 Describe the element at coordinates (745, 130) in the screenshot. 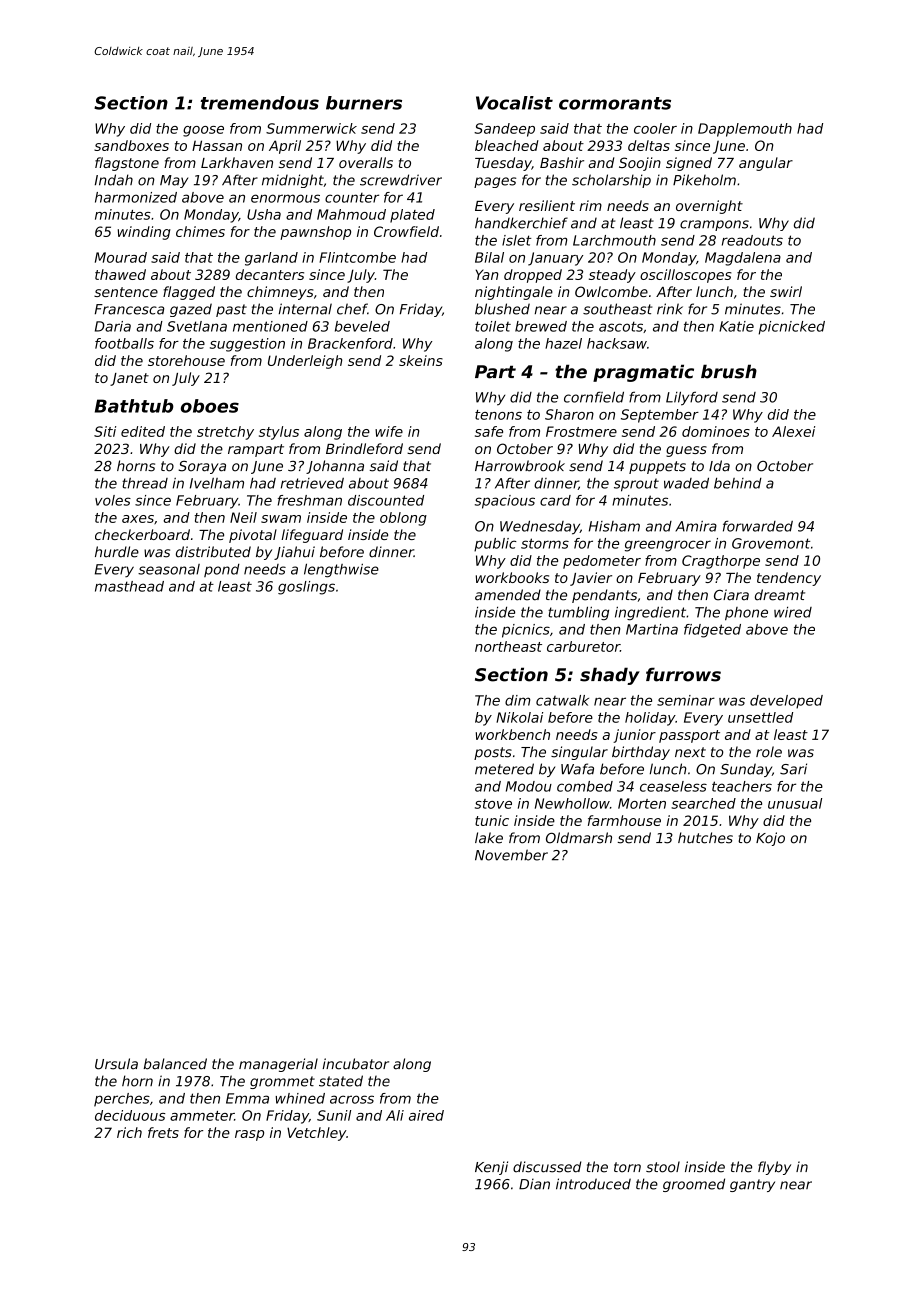

I see `Dapplemouth` at that location.
